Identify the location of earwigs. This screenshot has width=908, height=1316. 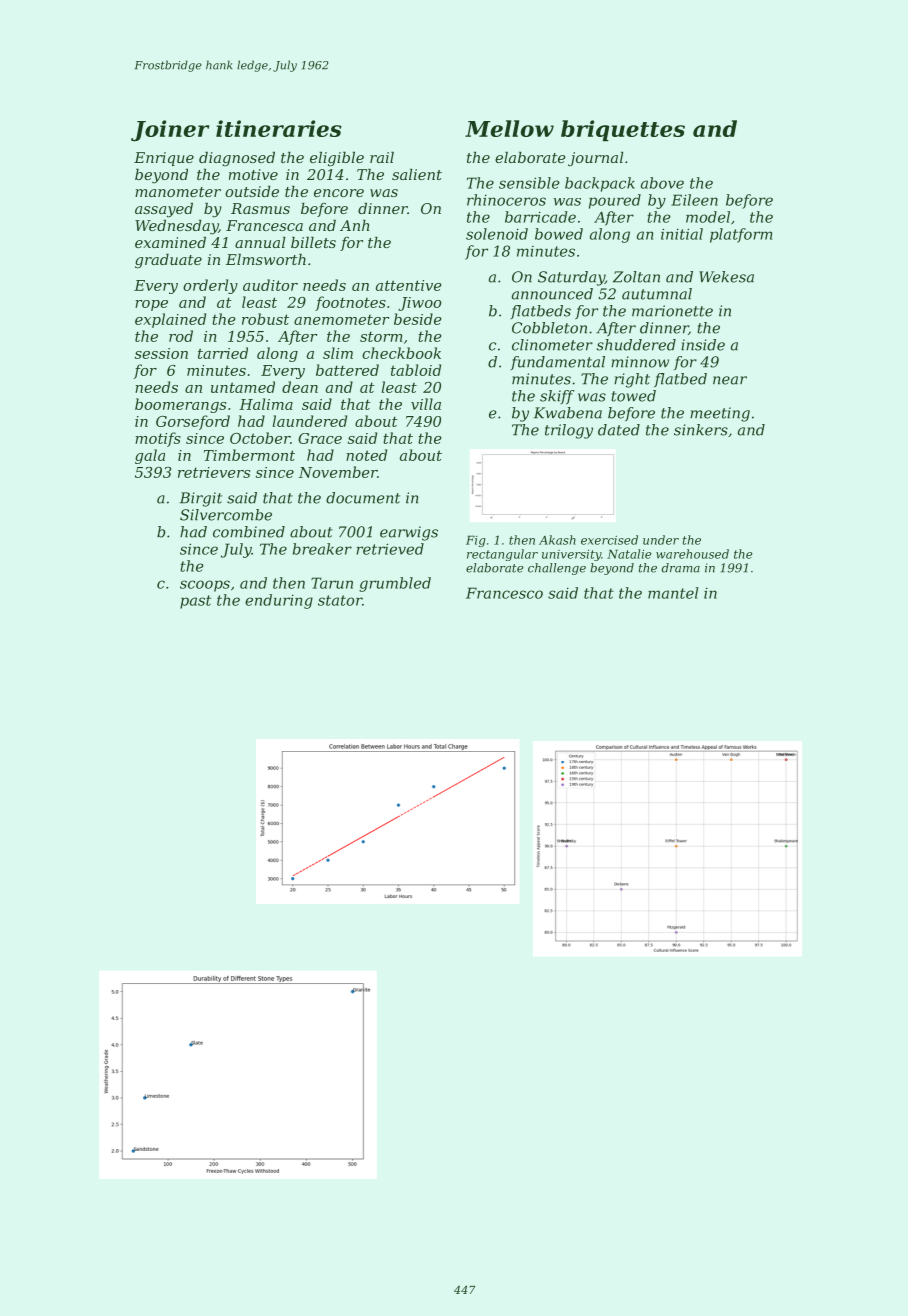
(409, 533).
